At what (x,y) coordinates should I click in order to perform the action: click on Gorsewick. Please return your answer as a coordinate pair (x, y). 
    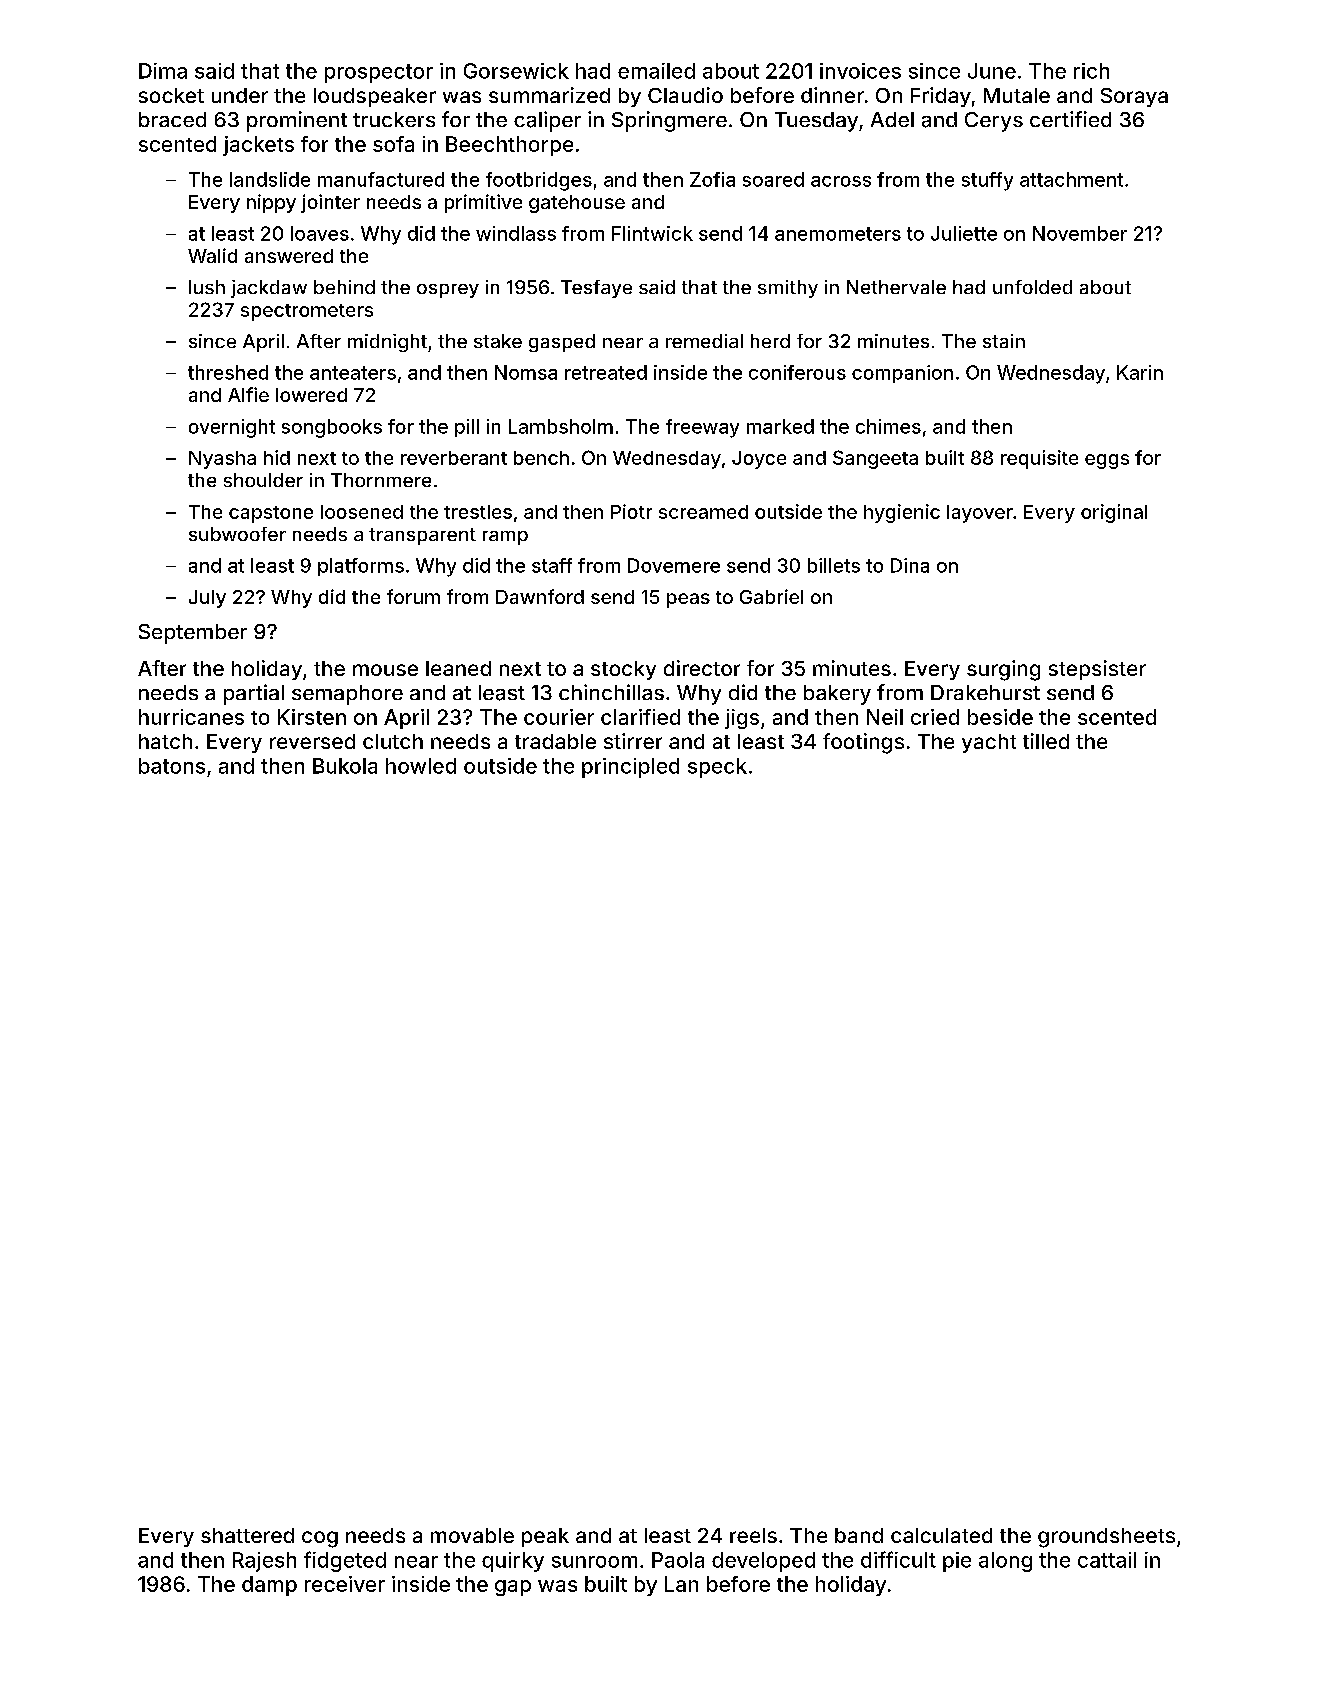
    Looking at the image, I should click on (516, 71).
